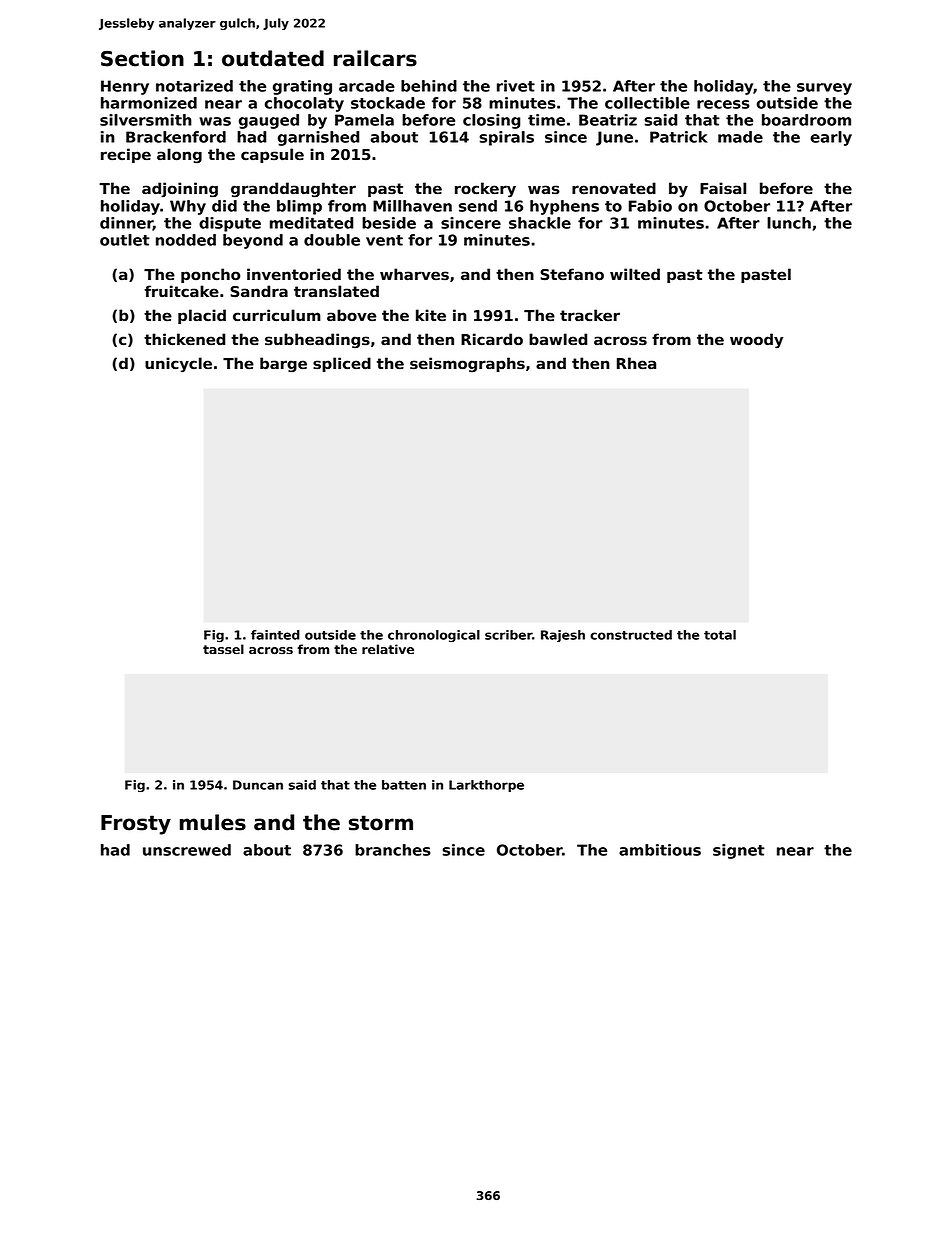  Describe the element at coordinates (434, 636) in the screenshot. I see `chronological` at that location.
